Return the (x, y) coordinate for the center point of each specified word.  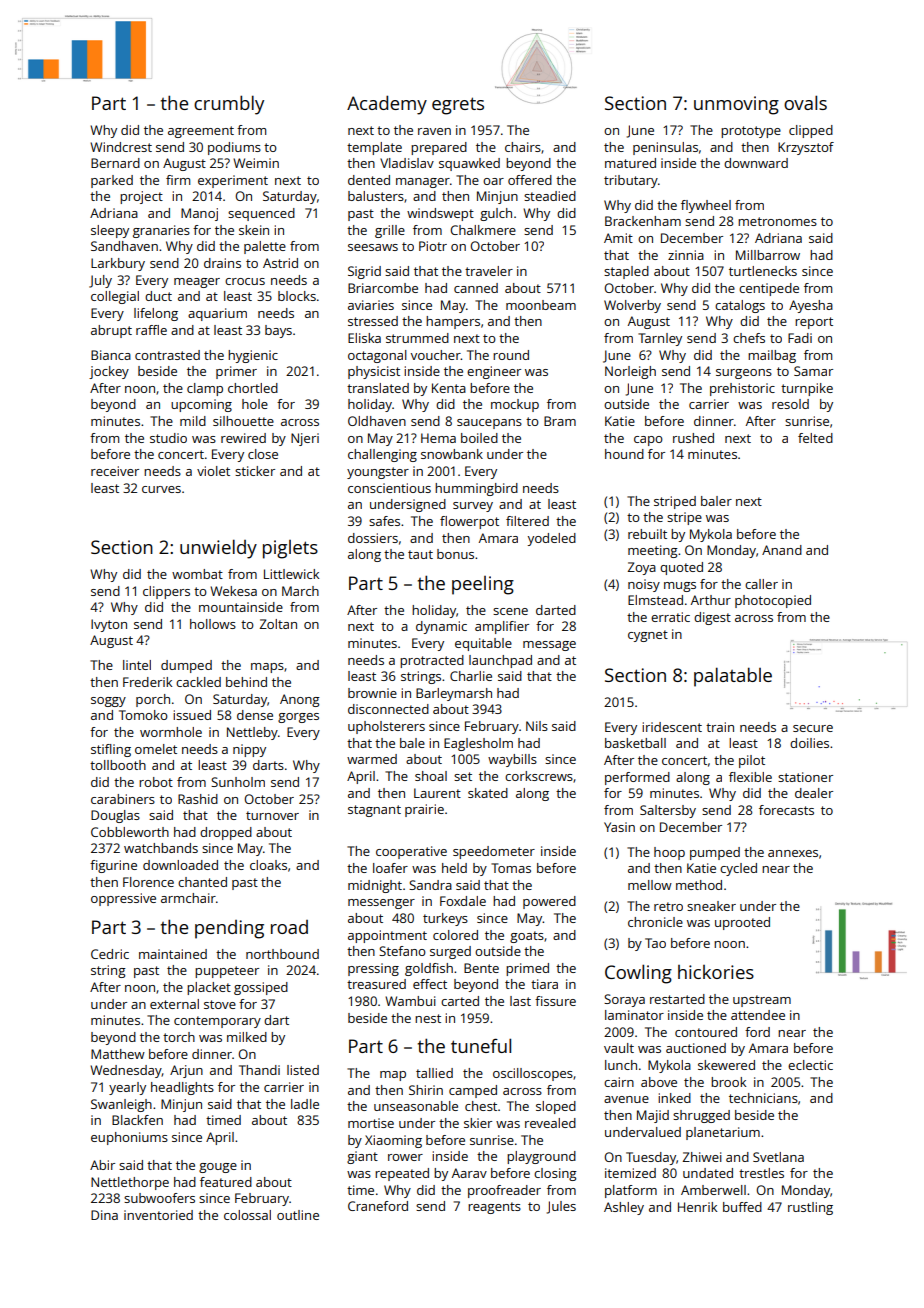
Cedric (110, 954)
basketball (635, 743)
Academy (387, 105)
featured (226, 1182)
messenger (381, 904)
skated (488, 793)
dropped (226, 833)
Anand (782, 550)
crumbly (229, 105)
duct (158, 296)
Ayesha (811, 306)
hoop (669, 853)
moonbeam (541, 305)
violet (213, 471)
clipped (811, 131)
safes (384, 521)
